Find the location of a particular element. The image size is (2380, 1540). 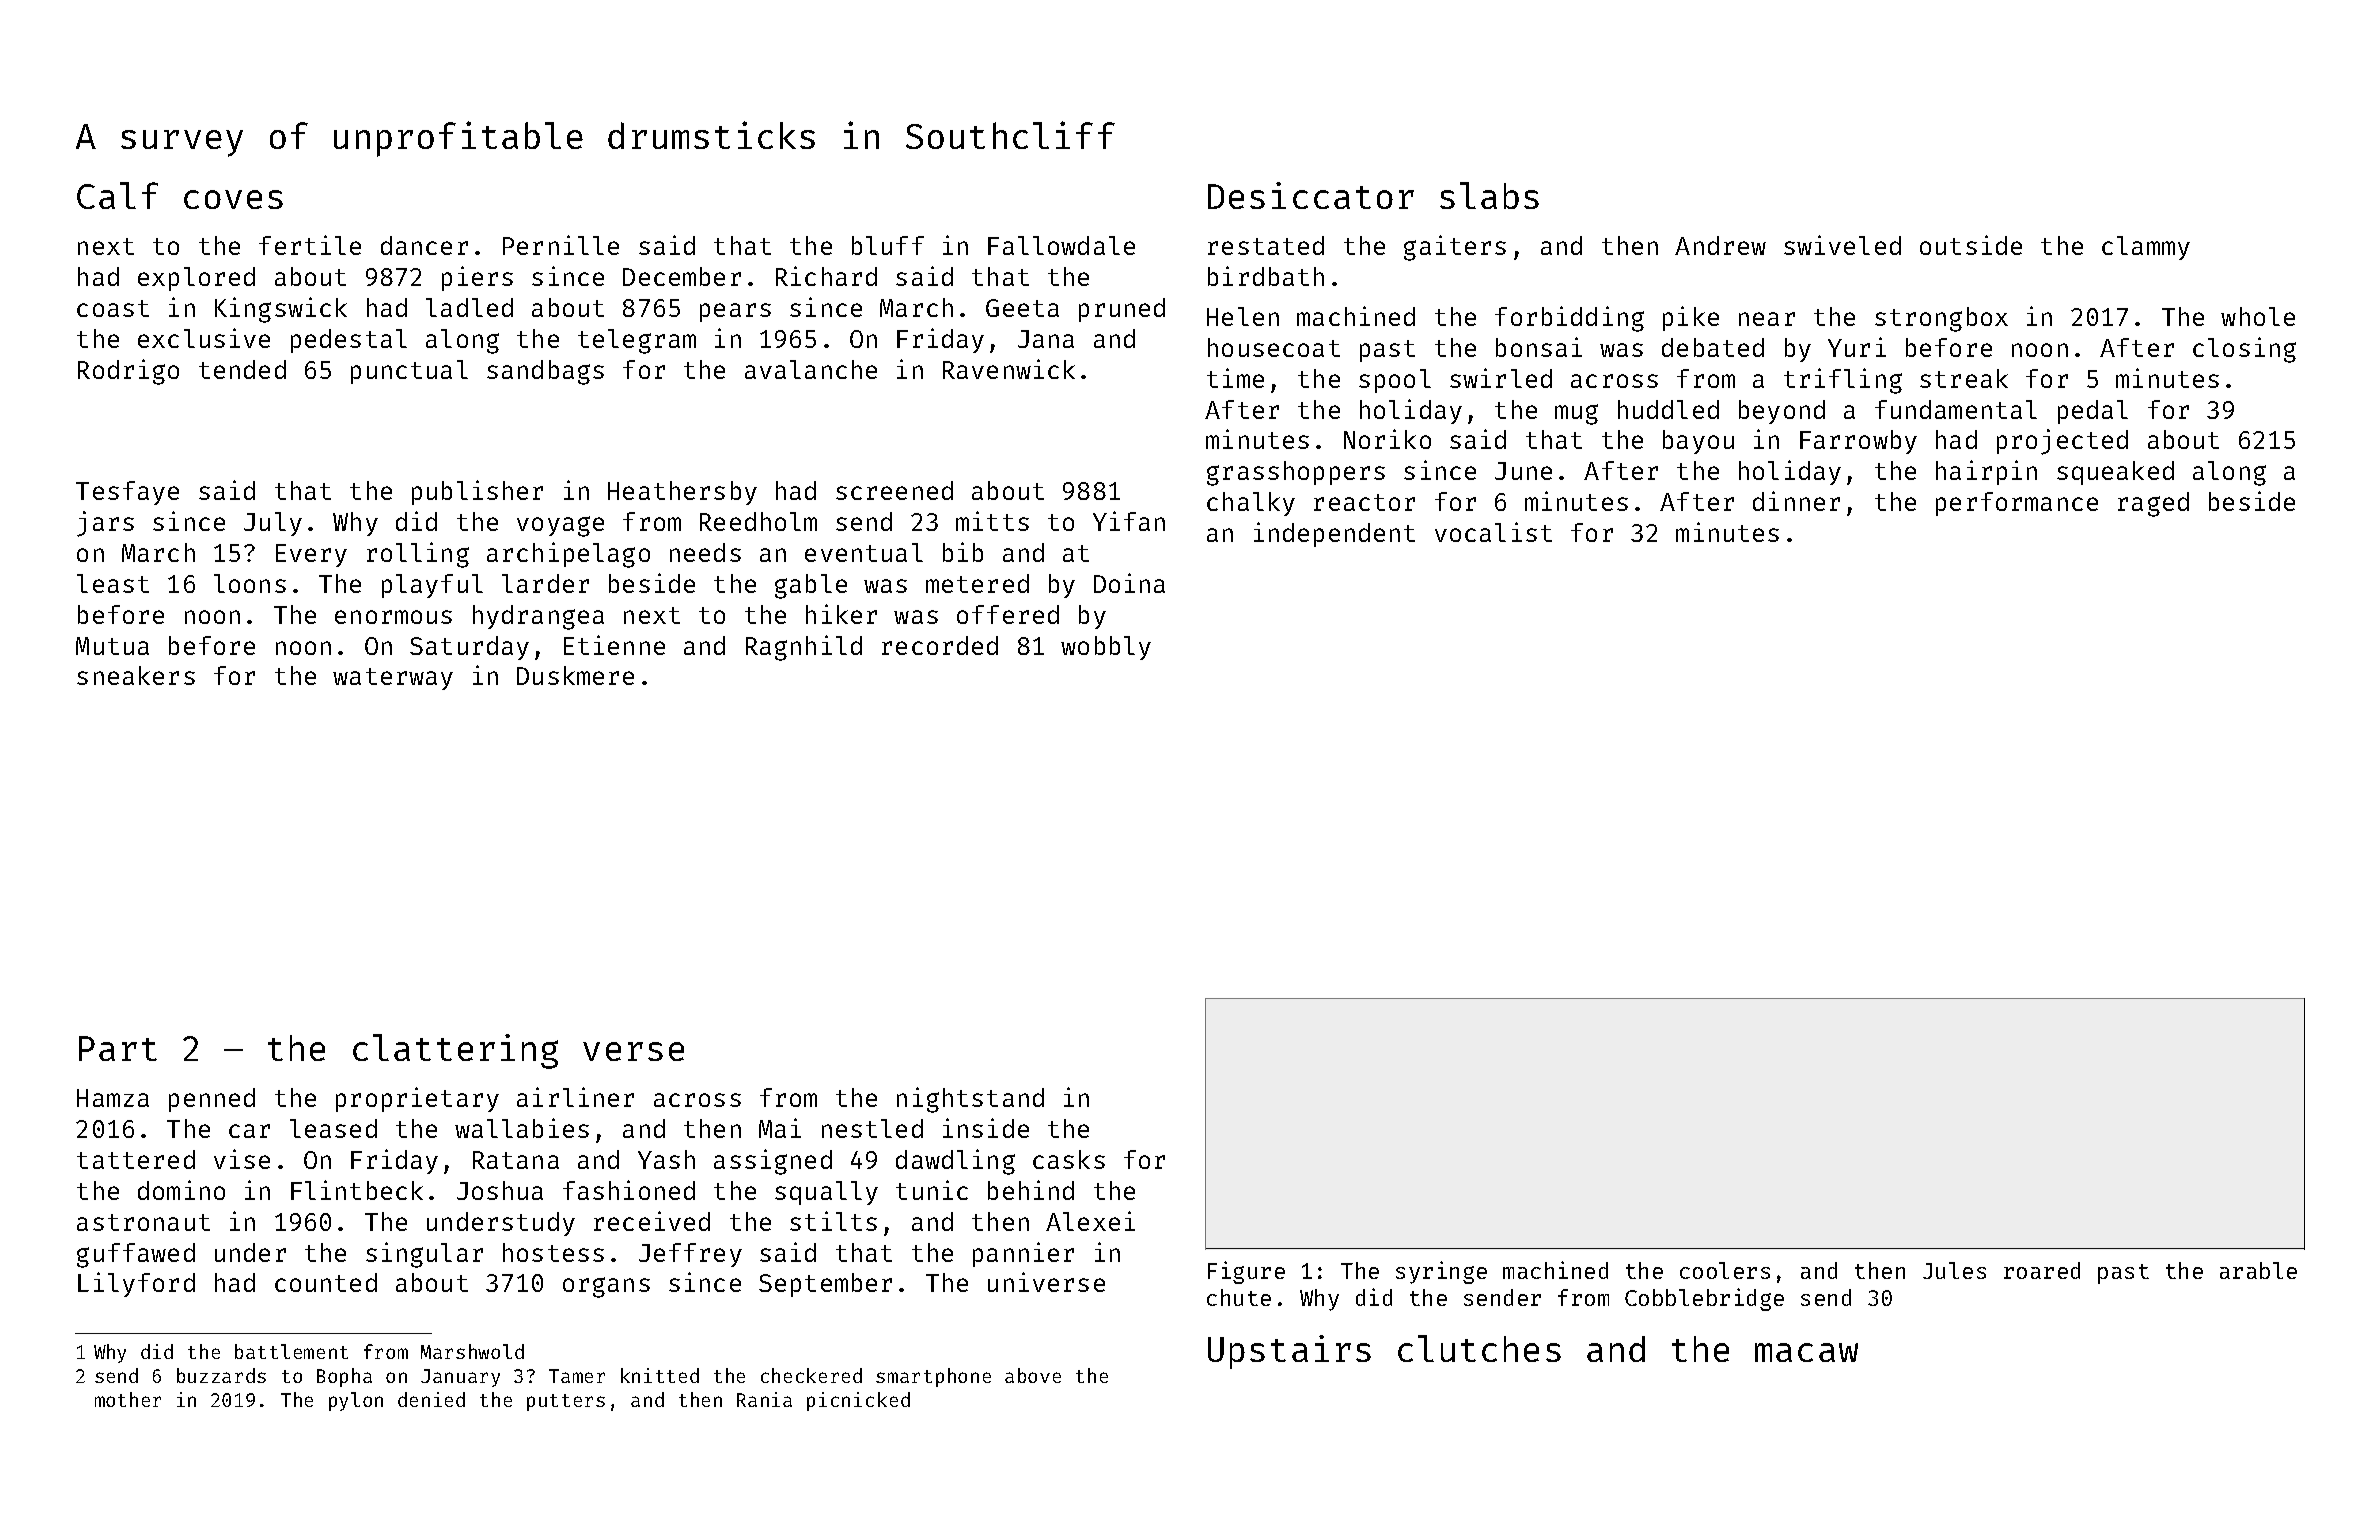

raged is located at coordinates (2153, 504).
